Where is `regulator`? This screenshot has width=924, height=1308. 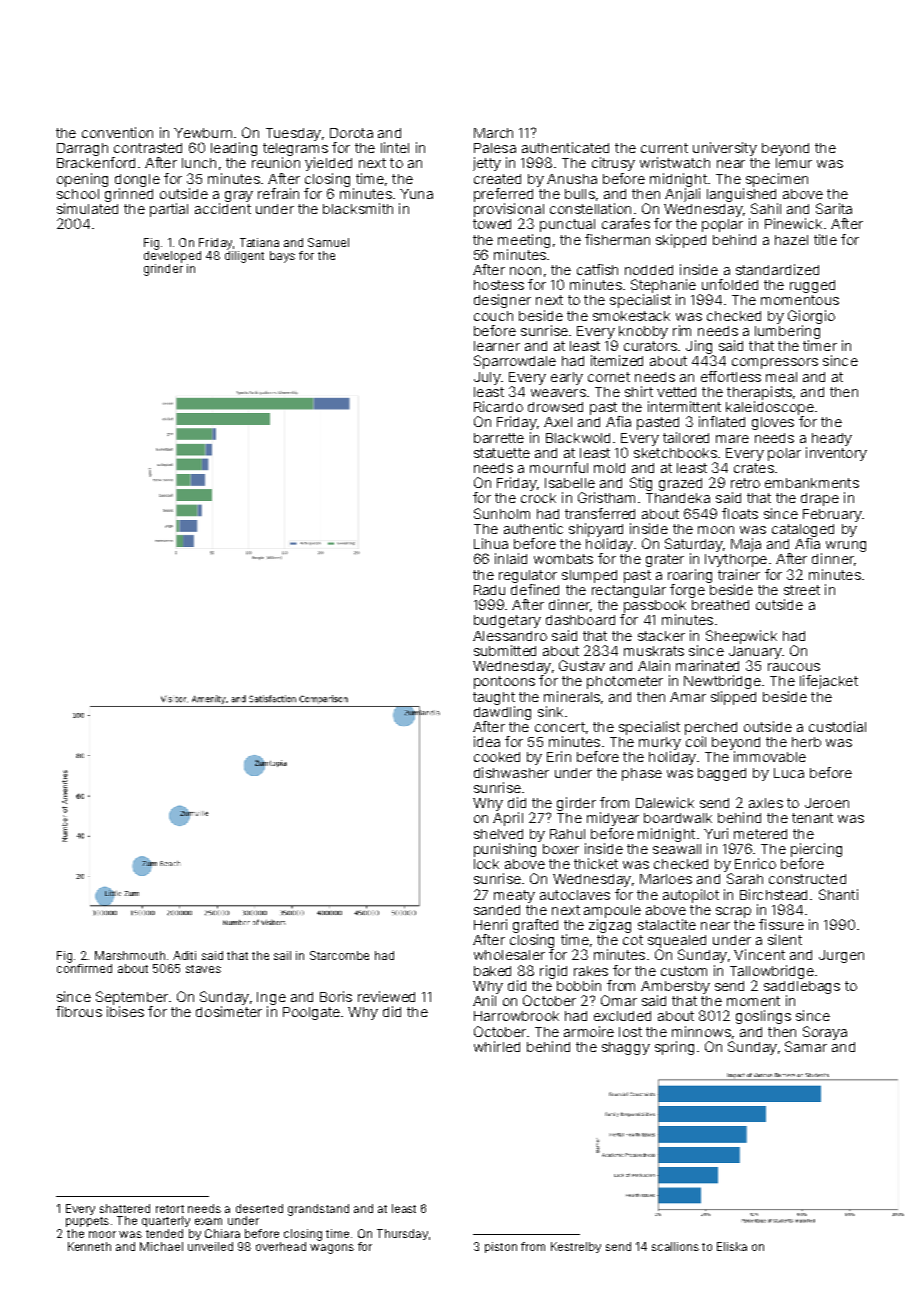
regulator is located at coordinates (528, 576).
